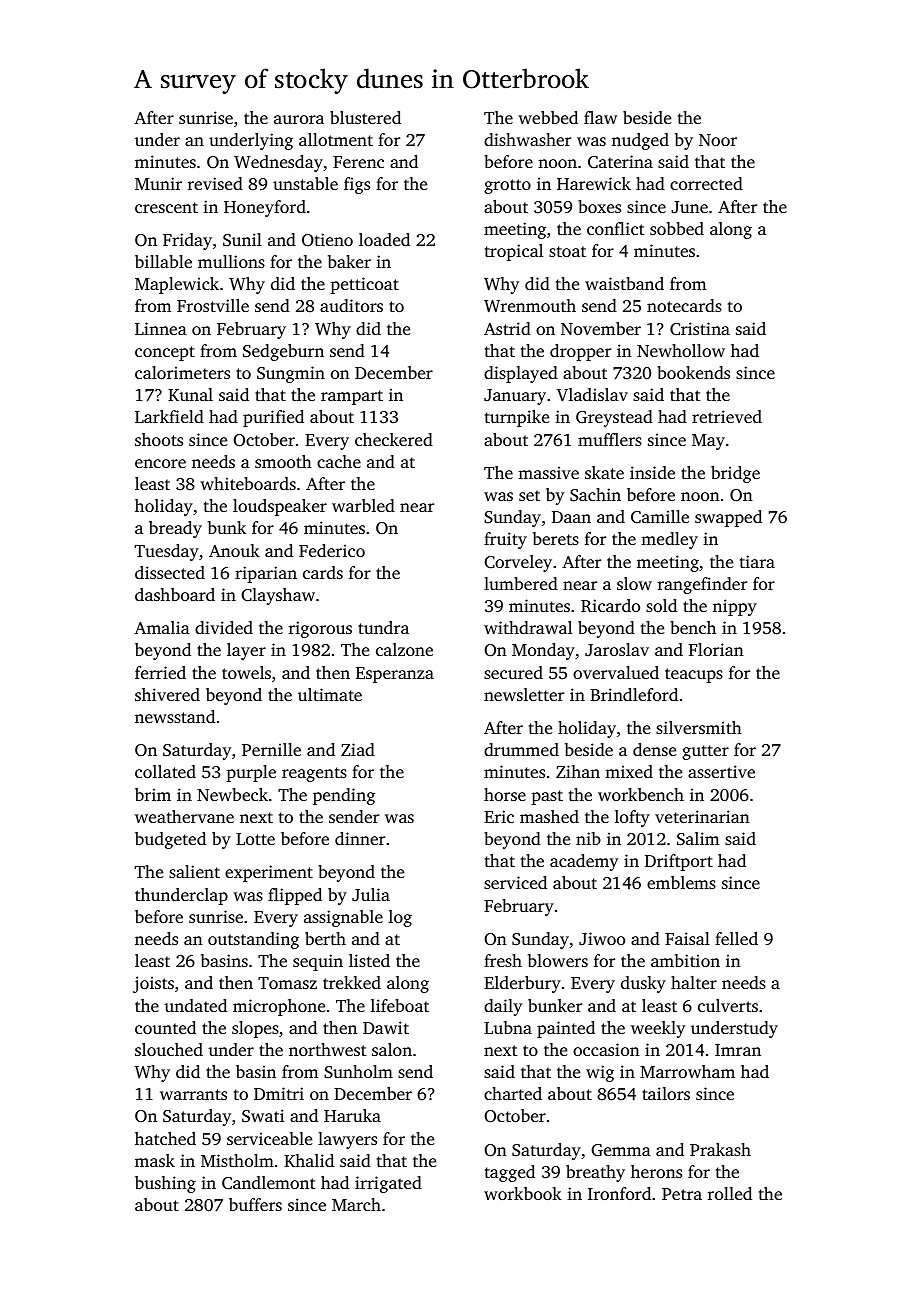 This screenshot has height=1314, width=924. What do you see at coordinates (595, 495) in the screenshot?
I see `Sachin` at bounding box center [595, 495].
